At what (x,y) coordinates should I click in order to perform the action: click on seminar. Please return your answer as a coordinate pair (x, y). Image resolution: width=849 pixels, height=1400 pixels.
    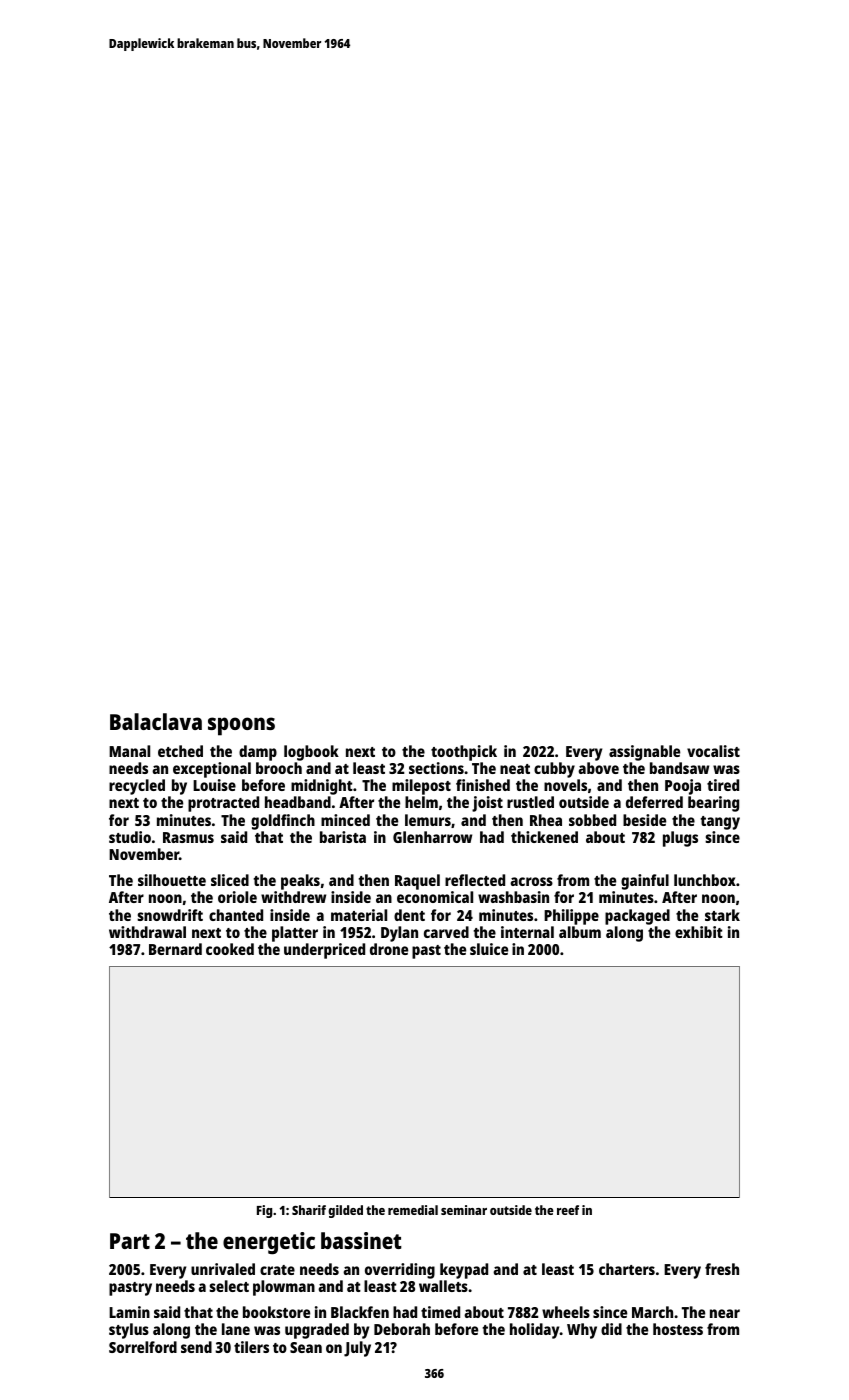
    Looking at the image, I should click on (464, 1210).
